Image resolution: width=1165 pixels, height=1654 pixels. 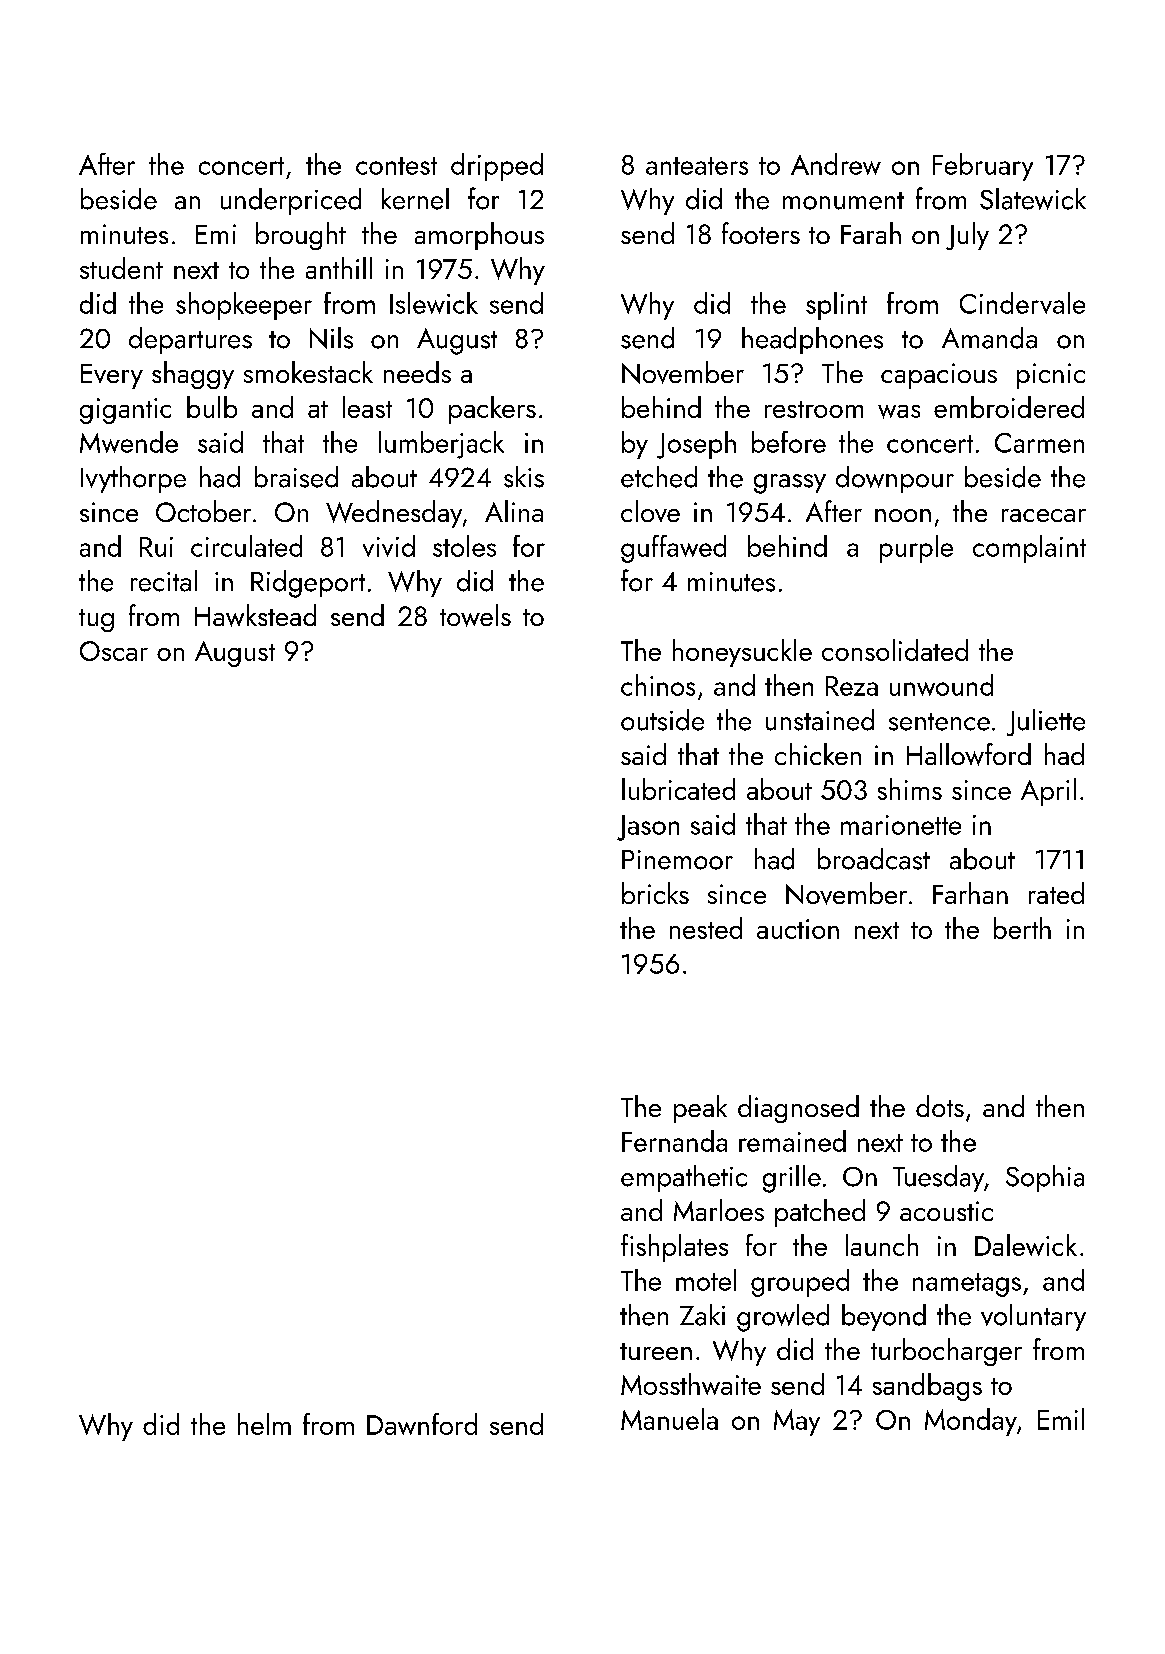 I want to click on underpriced, so click(x=291, y=201).
